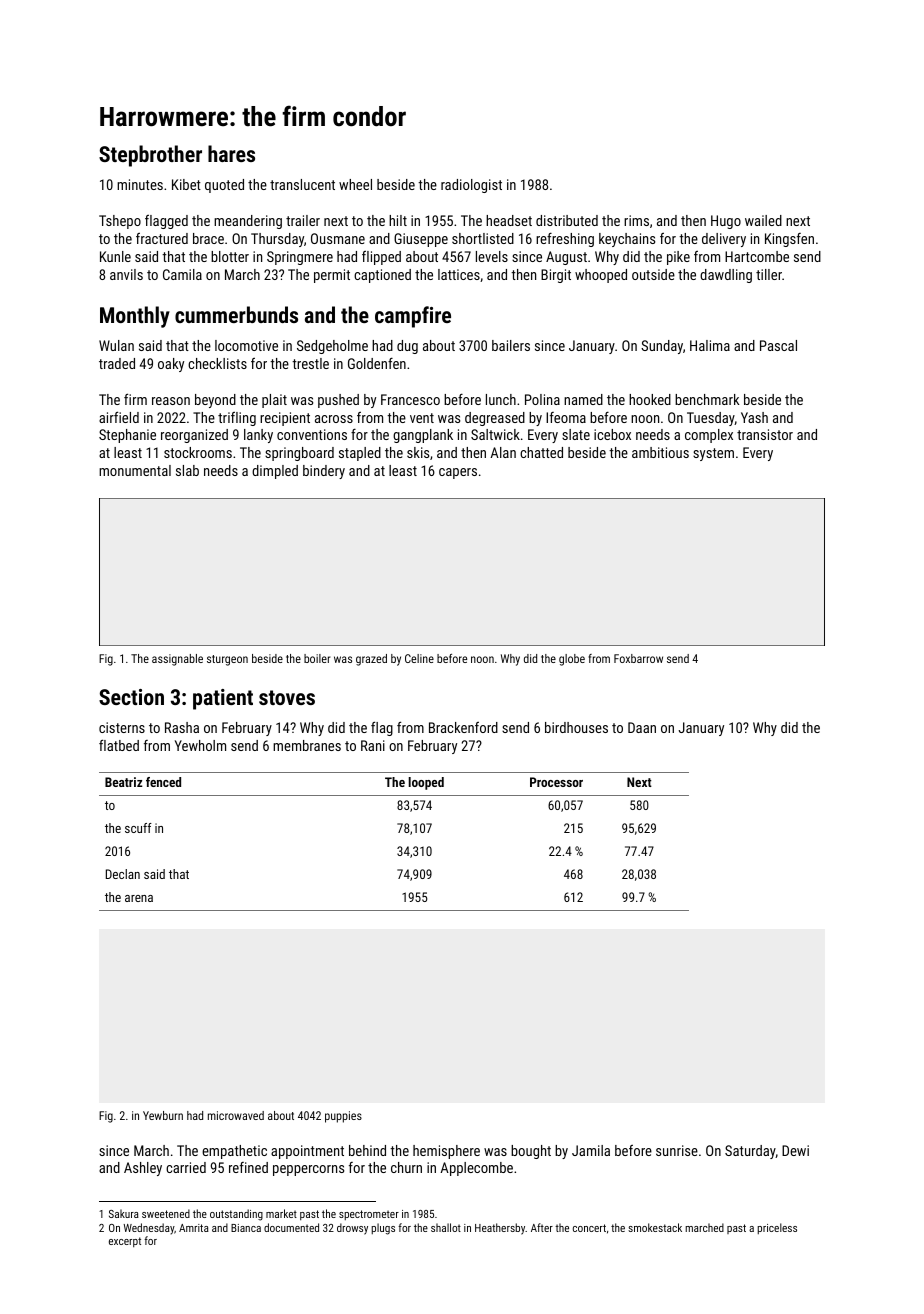 The image size is (924, 1314). What do you see at coordinates (765, 434) in the page?
I see `transistor` at bounding box center [765, 434].
